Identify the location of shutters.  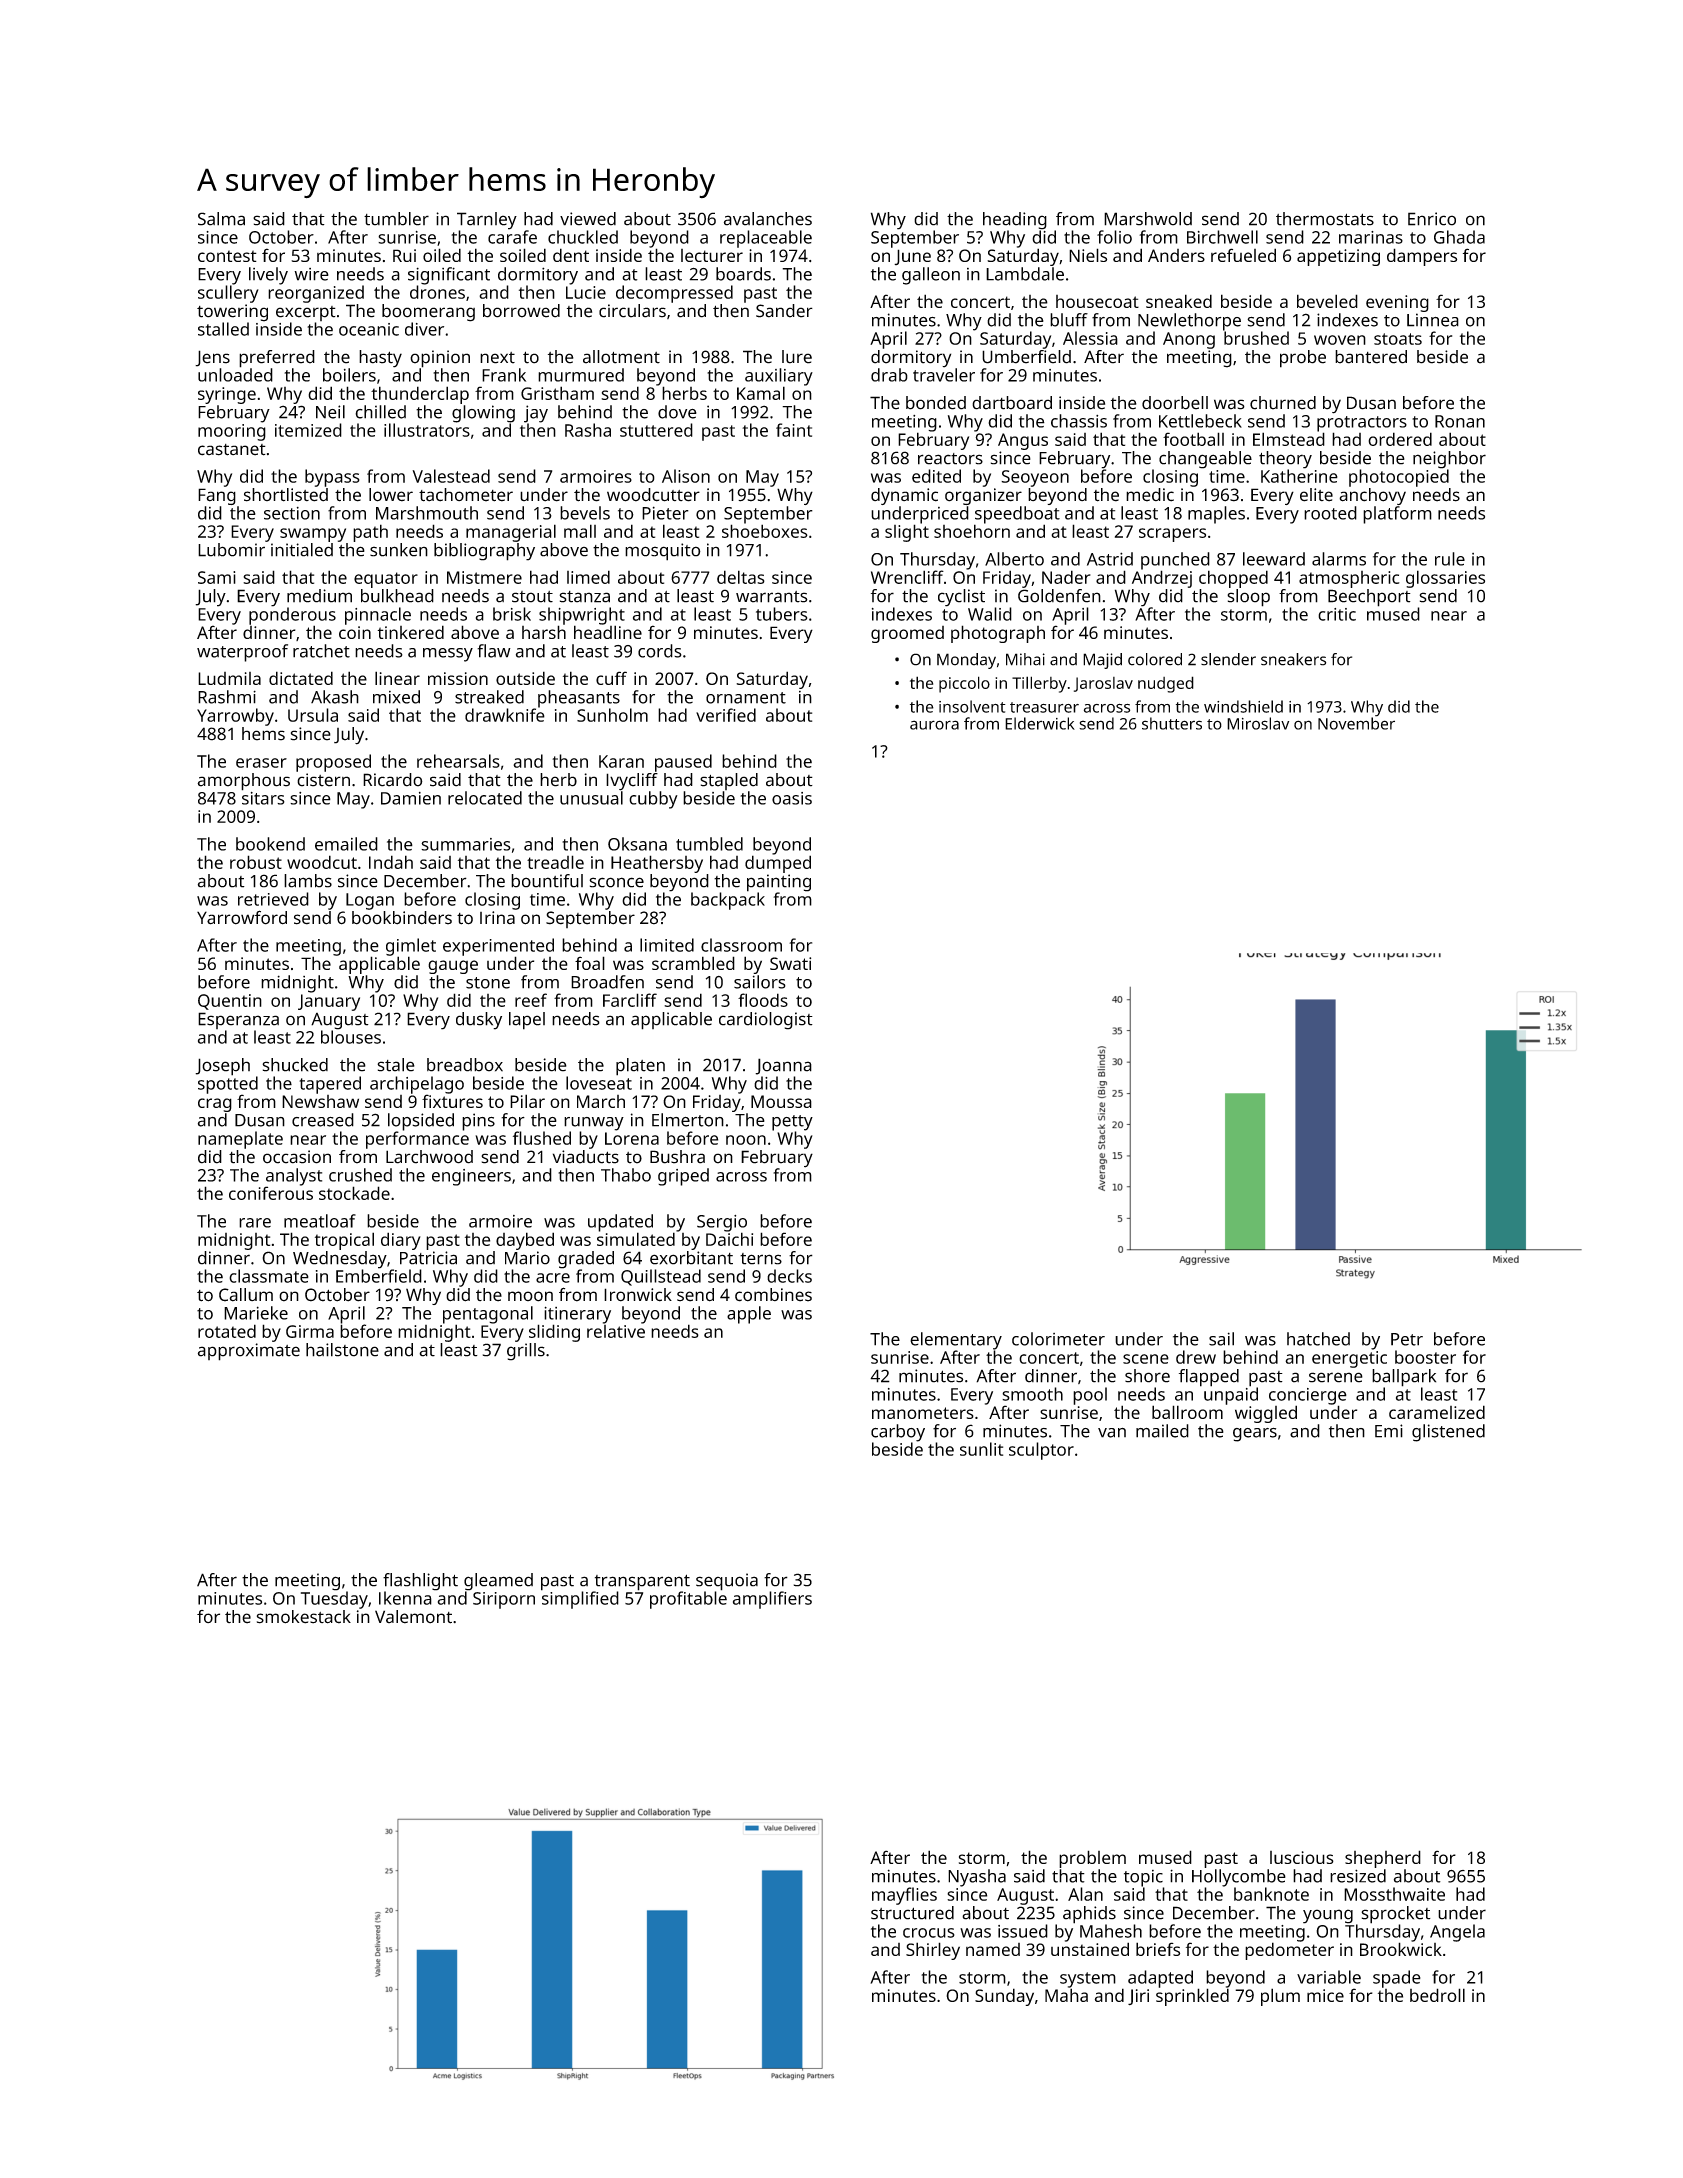
(1172, 723).
